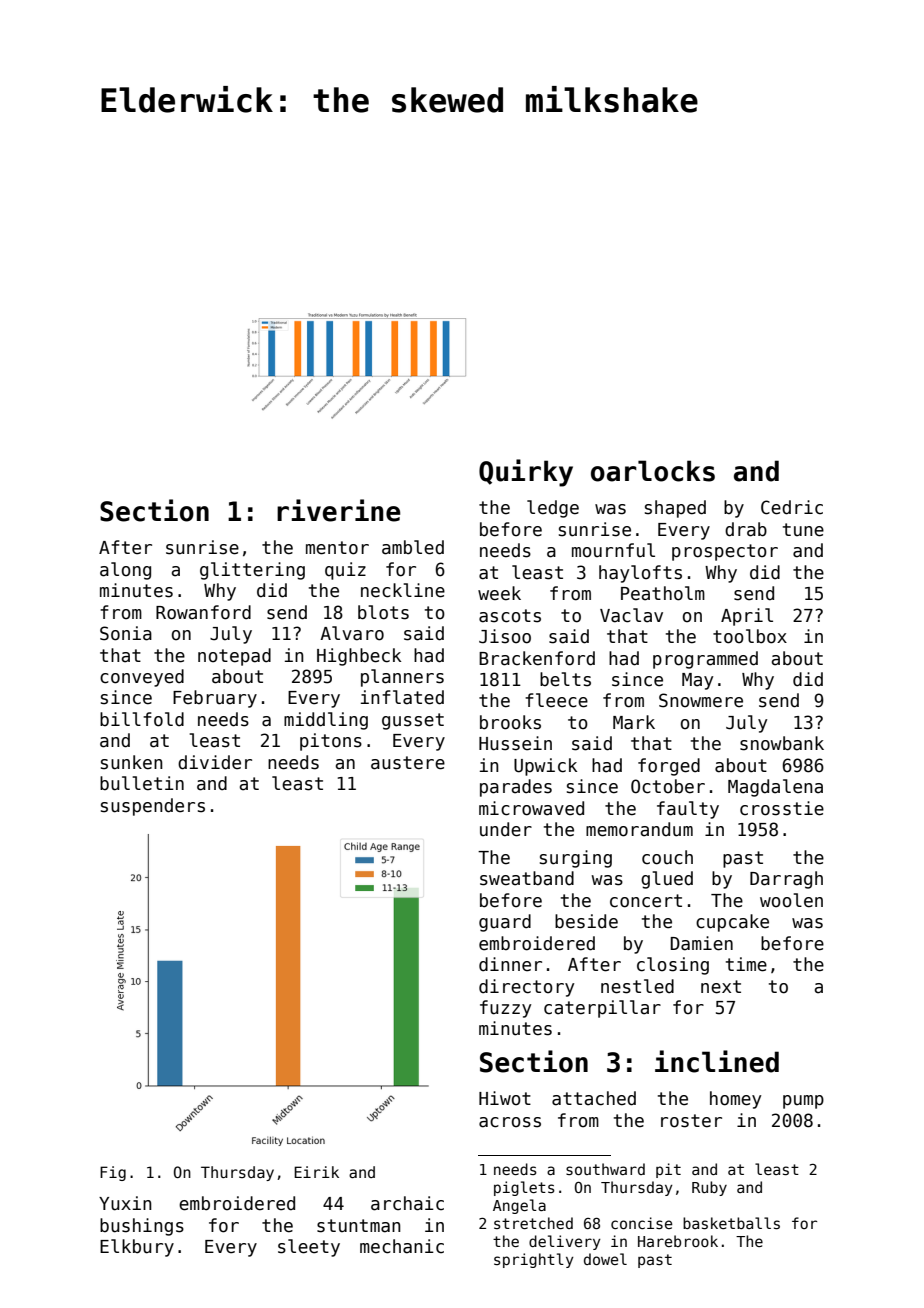 This document has height=1308, width=924. What do you see at coordinates (524, 1188) in the document?
I see `piglets` at bounding box center [524, 1188].
